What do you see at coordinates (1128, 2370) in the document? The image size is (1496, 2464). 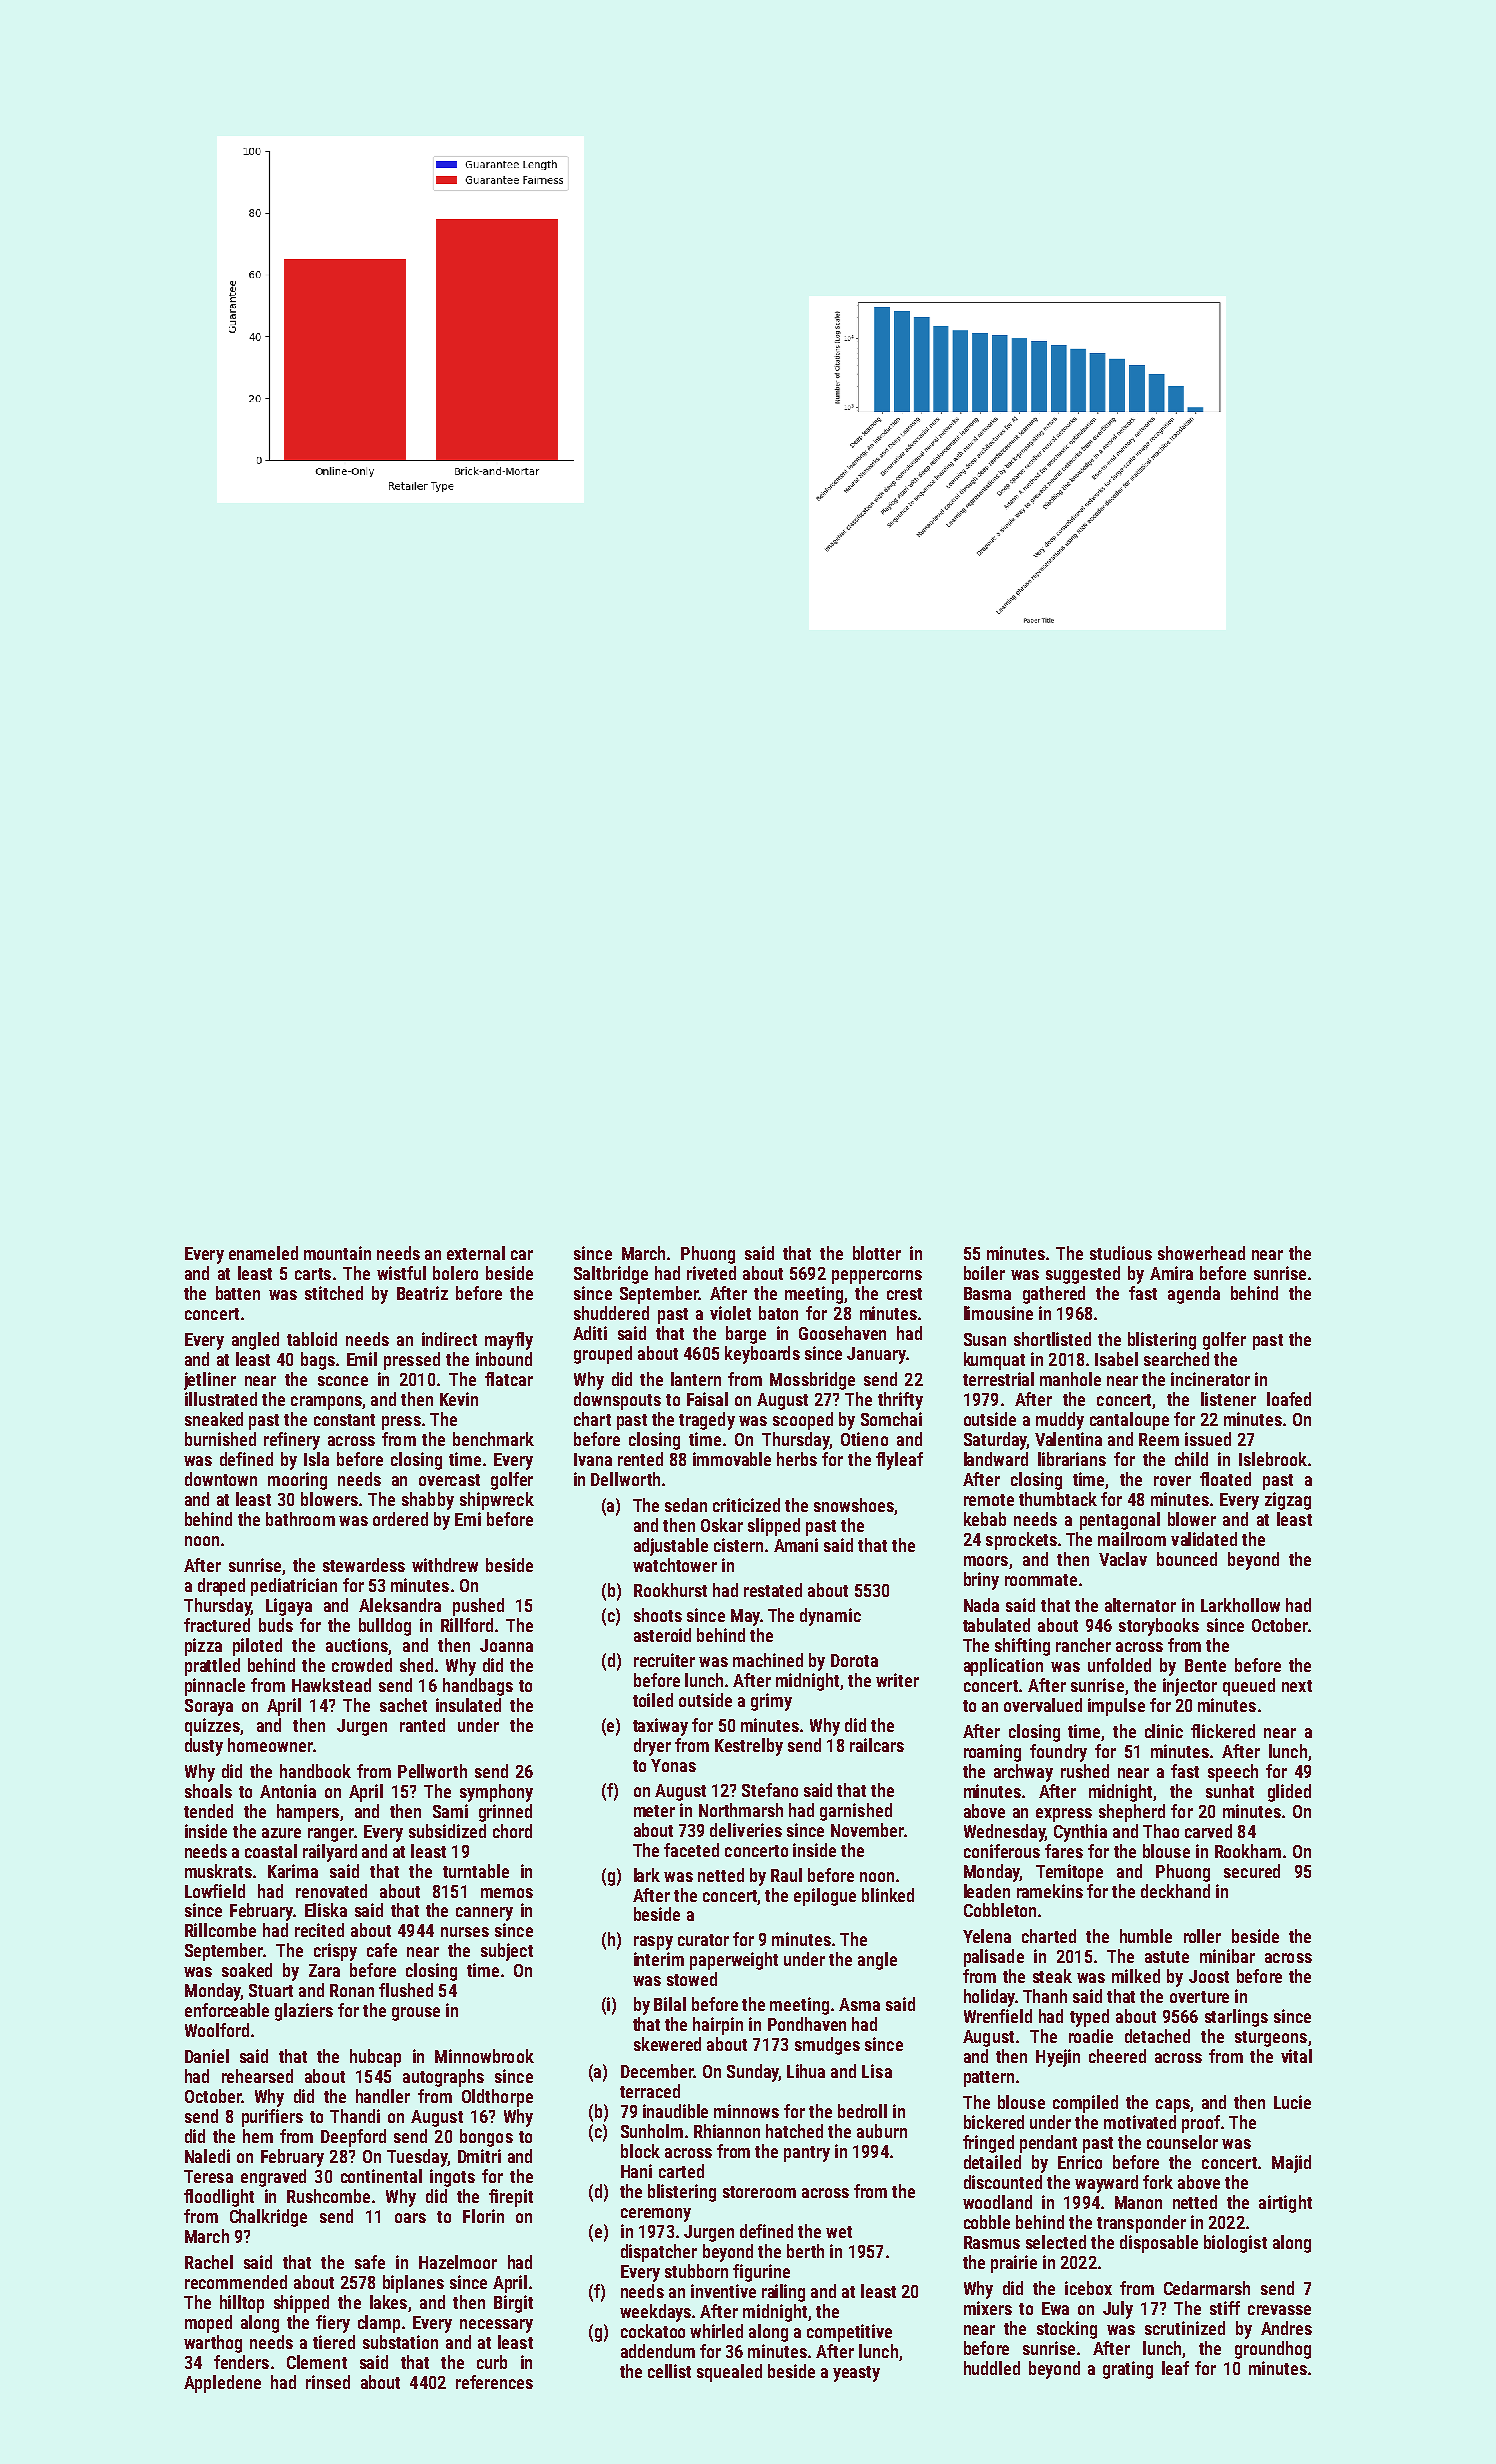 I see `grating` at bounding box center [1128, 2370].
